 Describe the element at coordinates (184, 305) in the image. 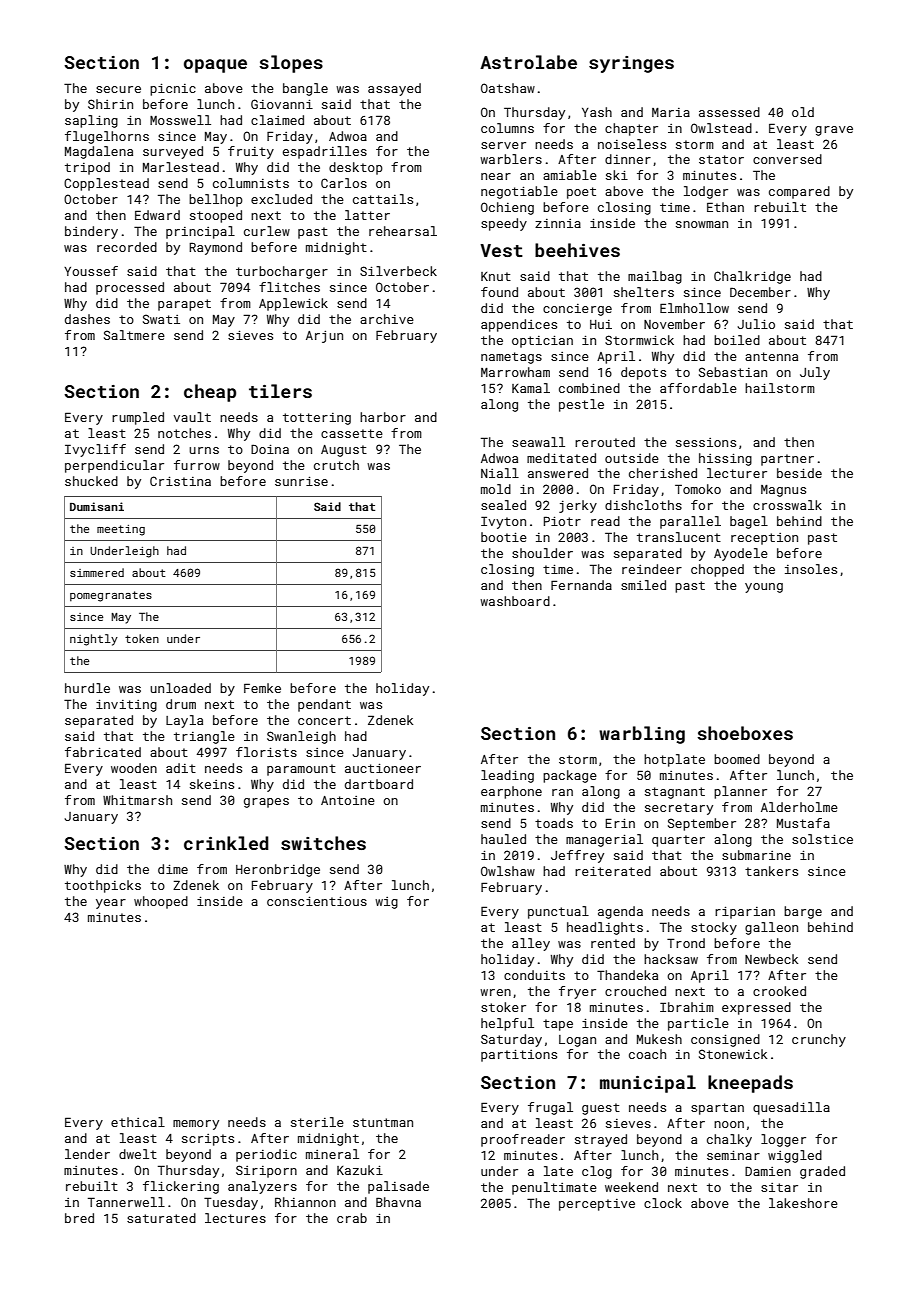

I see `parapet` at that location.
